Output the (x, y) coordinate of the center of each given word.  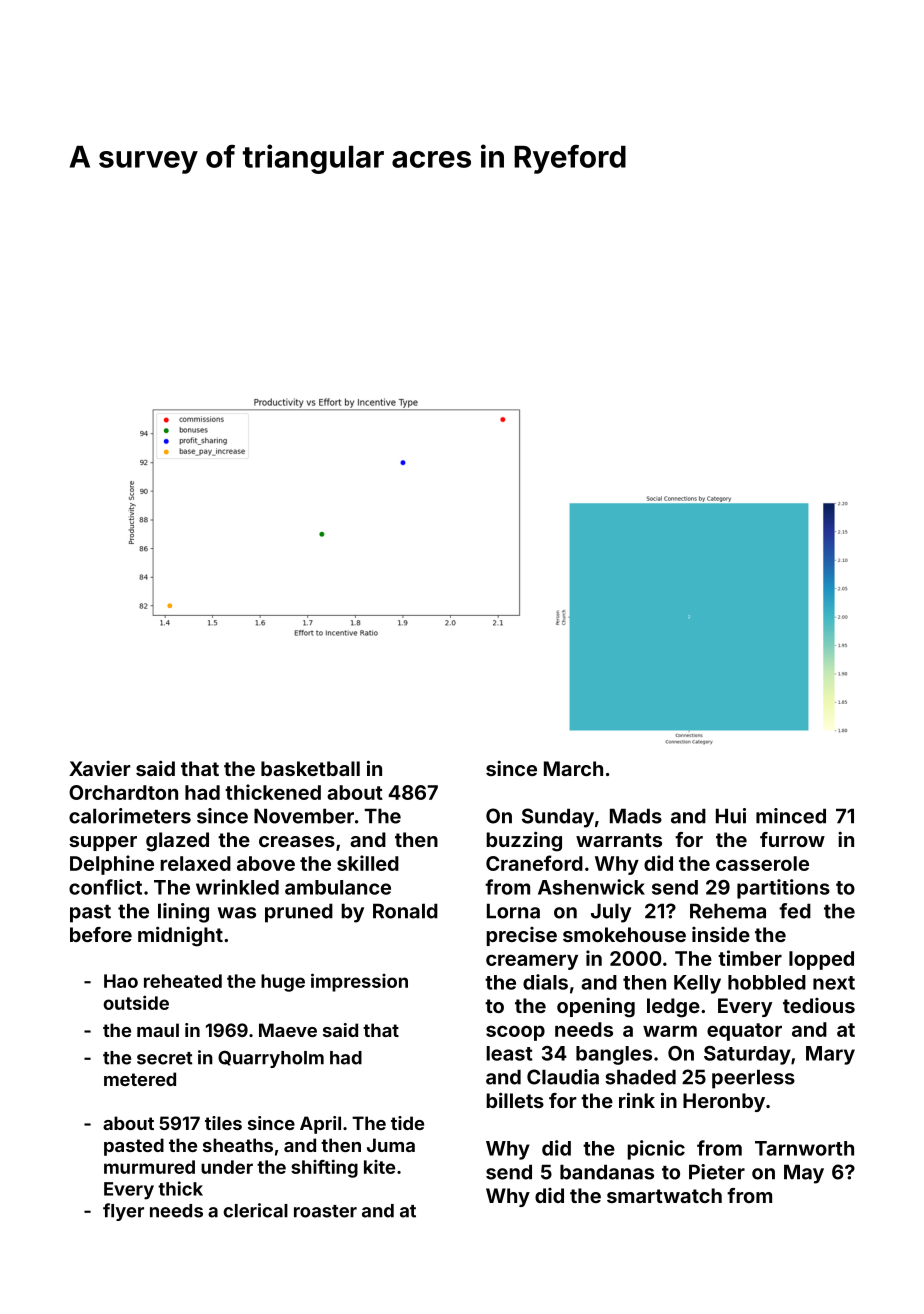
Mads (636, 816)
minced (791, 816)
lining (183, 913)
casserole (762, 863)
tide (407, 1123)
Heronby (724, 1102)
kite (379, 1167)
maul (158, 1030)
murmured (149, 1167)
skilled (368, 863)
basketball (310, 768)
